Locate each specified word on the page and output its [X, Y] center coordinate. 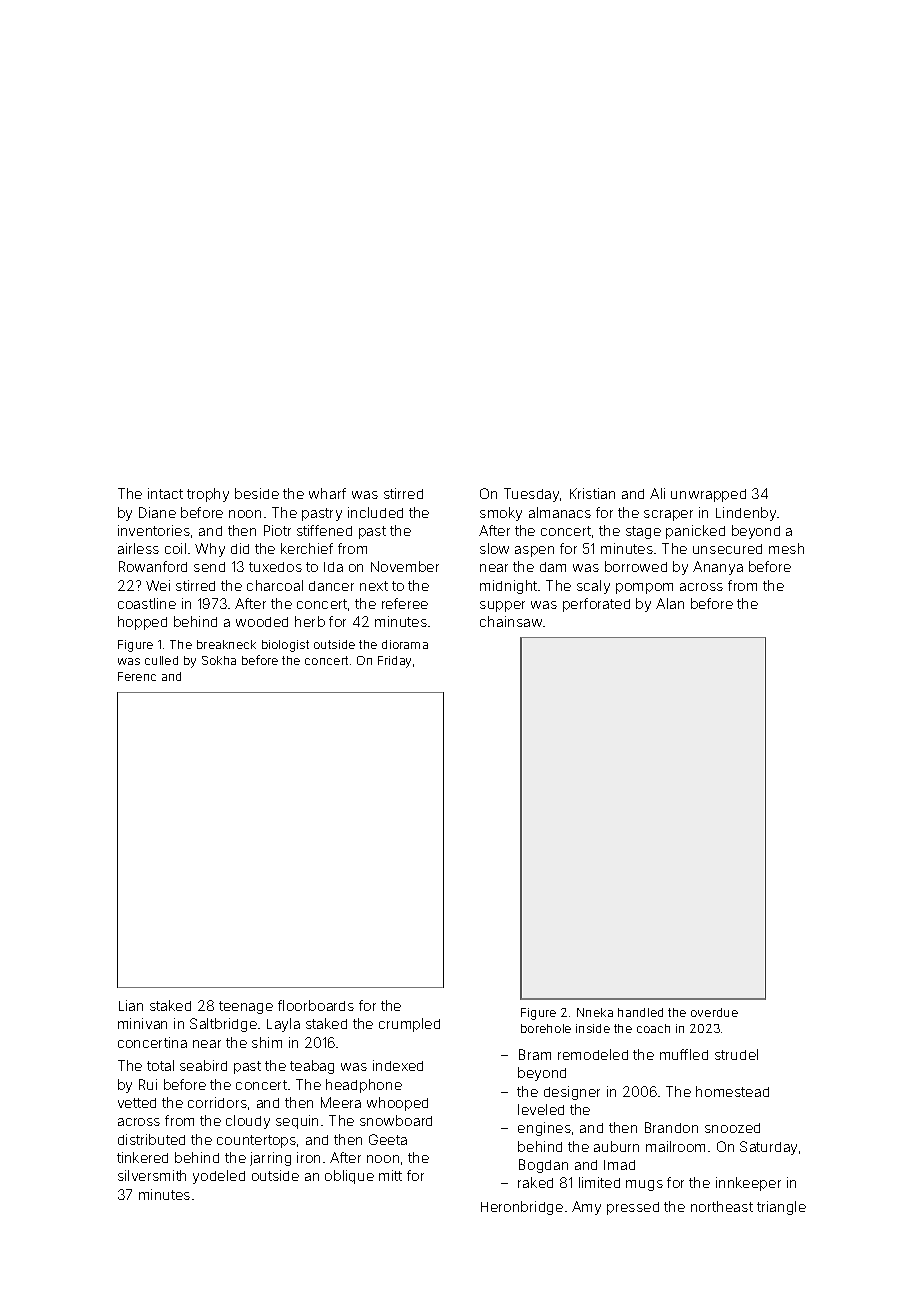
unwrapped [708, 495]
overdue [714, 1012]
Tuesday [532, 495]
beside [257, 493]
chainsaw [511, 621]
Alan [670, 603]
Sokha [219, 660]
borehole [546, 1028]
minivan [142, 1023]
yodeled [219, 1177]
